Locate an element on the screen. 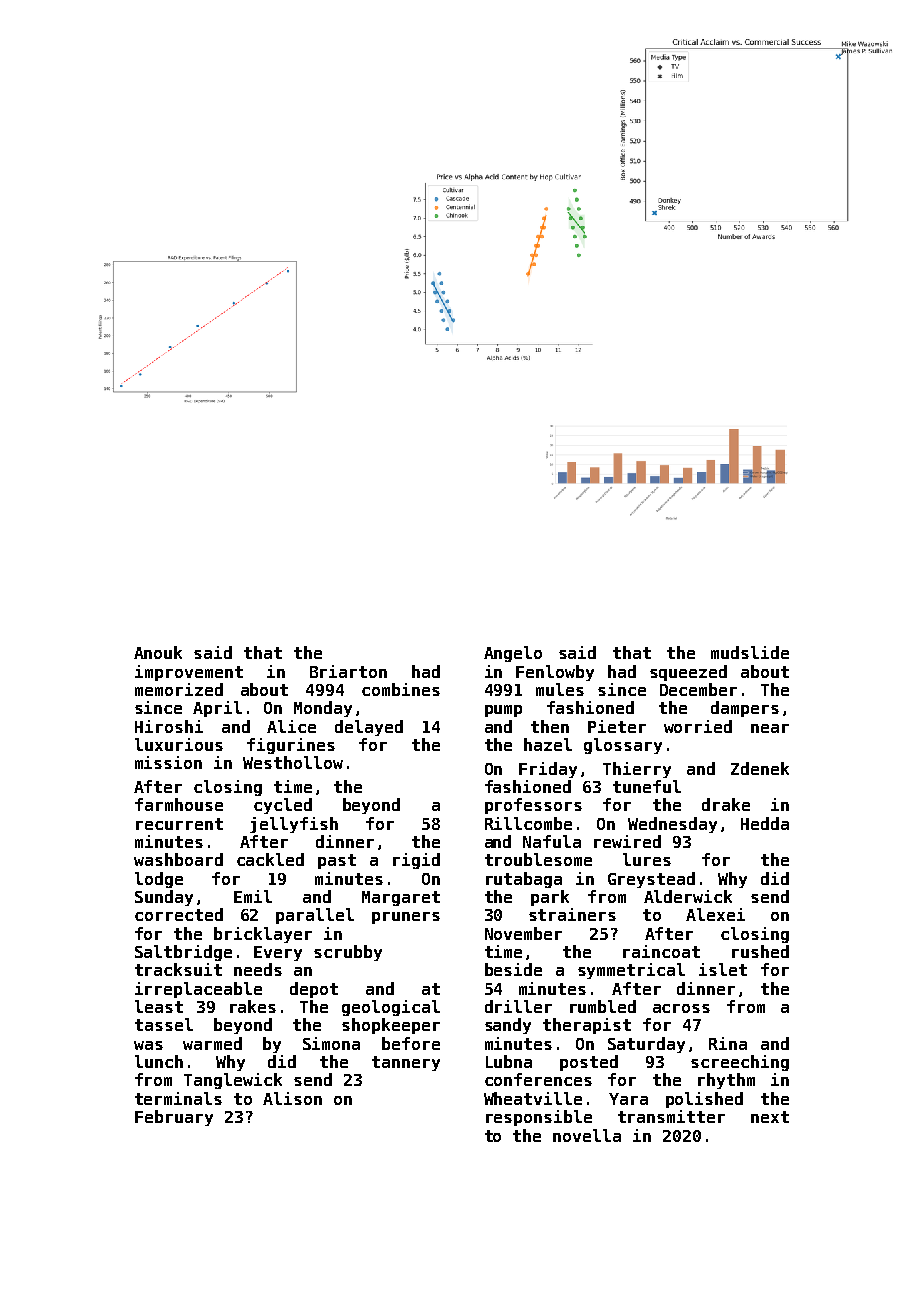 The height and width of the screenshot is (1311, 924). Zdenek is located at coordinates (760, 768).
